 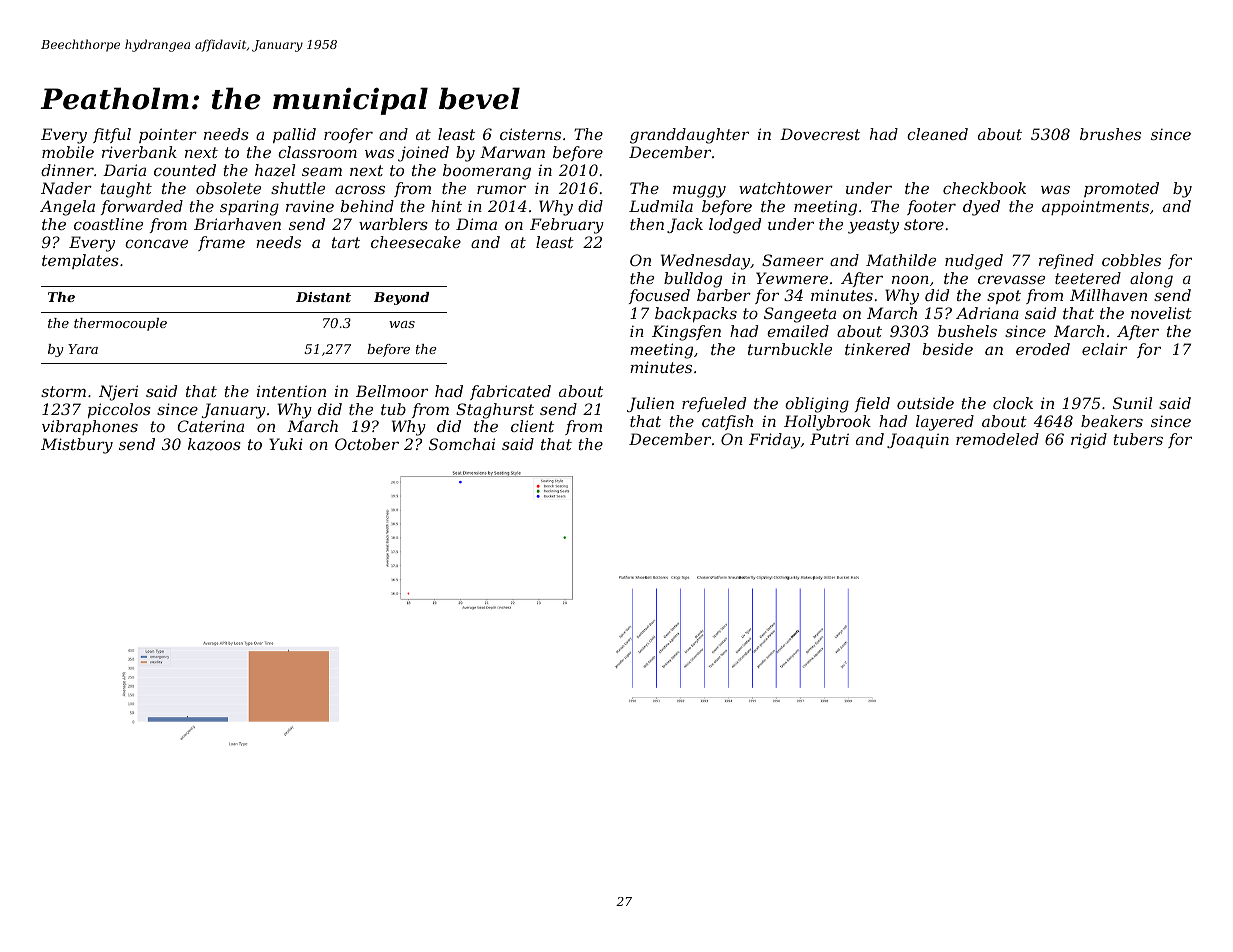 What do you see at coordinates (80, 261) in the document?
I see `templates` at bounding box center [80, 261].
